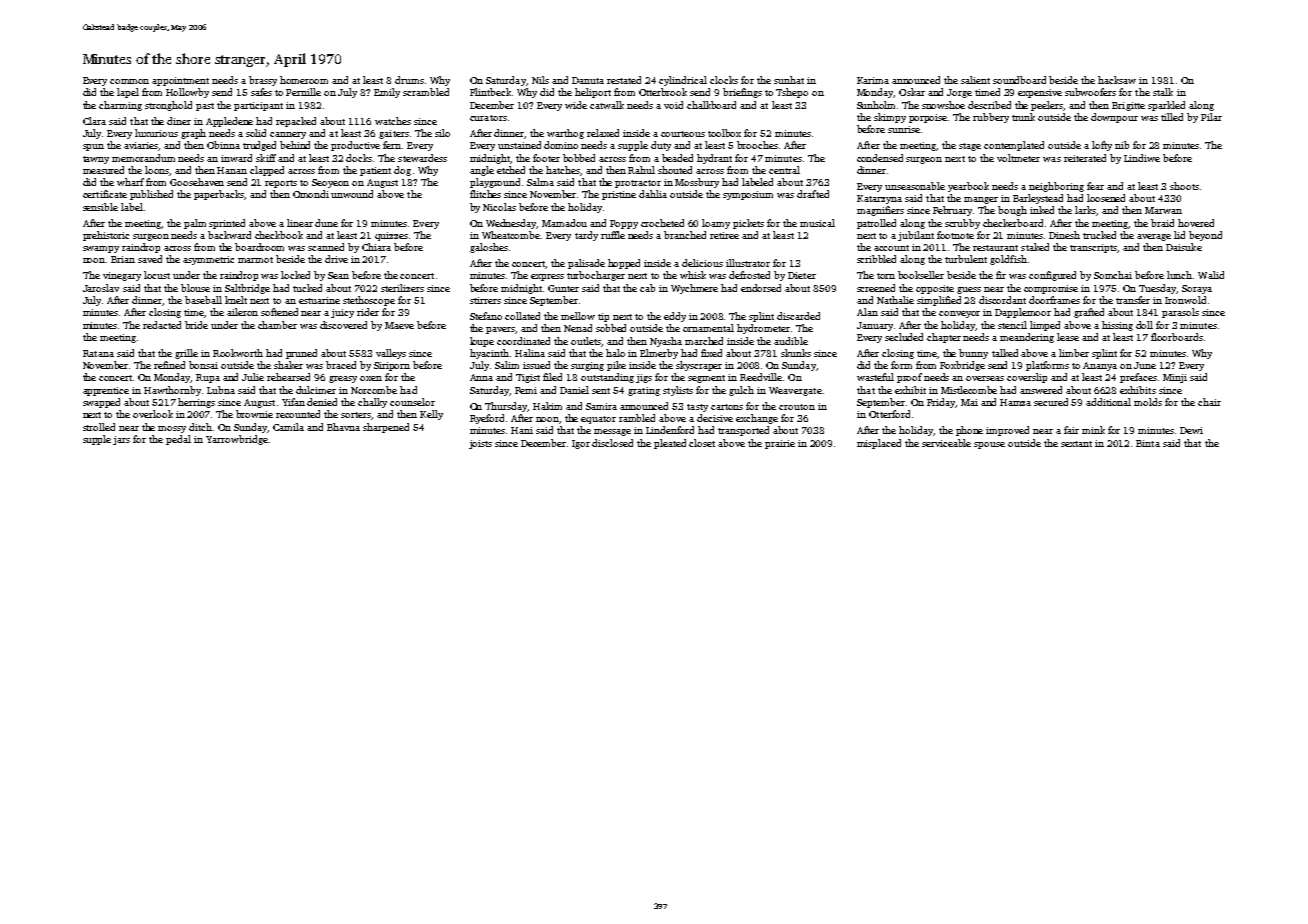 This screenshot has width=1308, height=924. What do you see at coordinates (624, 80) in the screenshot?
I see `restated` at bounding box center [624, 80].
